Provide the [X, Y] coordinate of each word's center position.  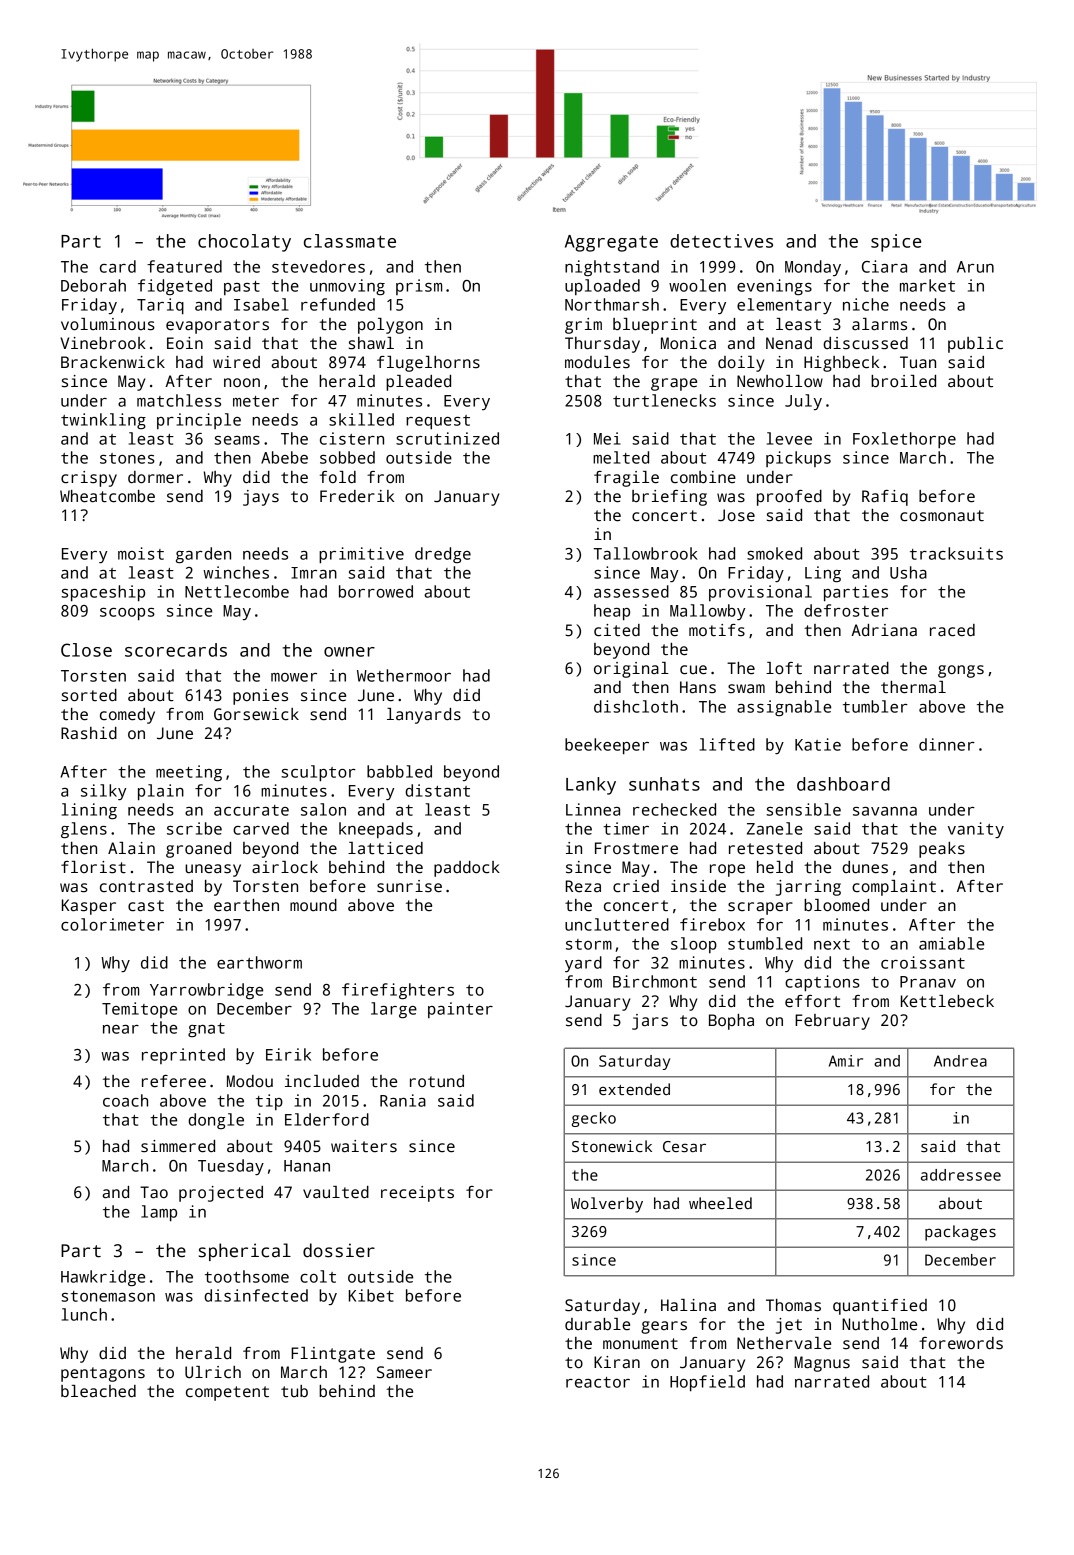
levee [789, 438]
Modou [250, 1081]
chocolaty [244, 243]
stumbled [765, 943]
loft [784, 668]
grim [583, 326]
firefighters [398, 991]
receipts [417, 1194]
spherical [245, 1252]
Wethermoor [404, 675]
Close [86, 650]
